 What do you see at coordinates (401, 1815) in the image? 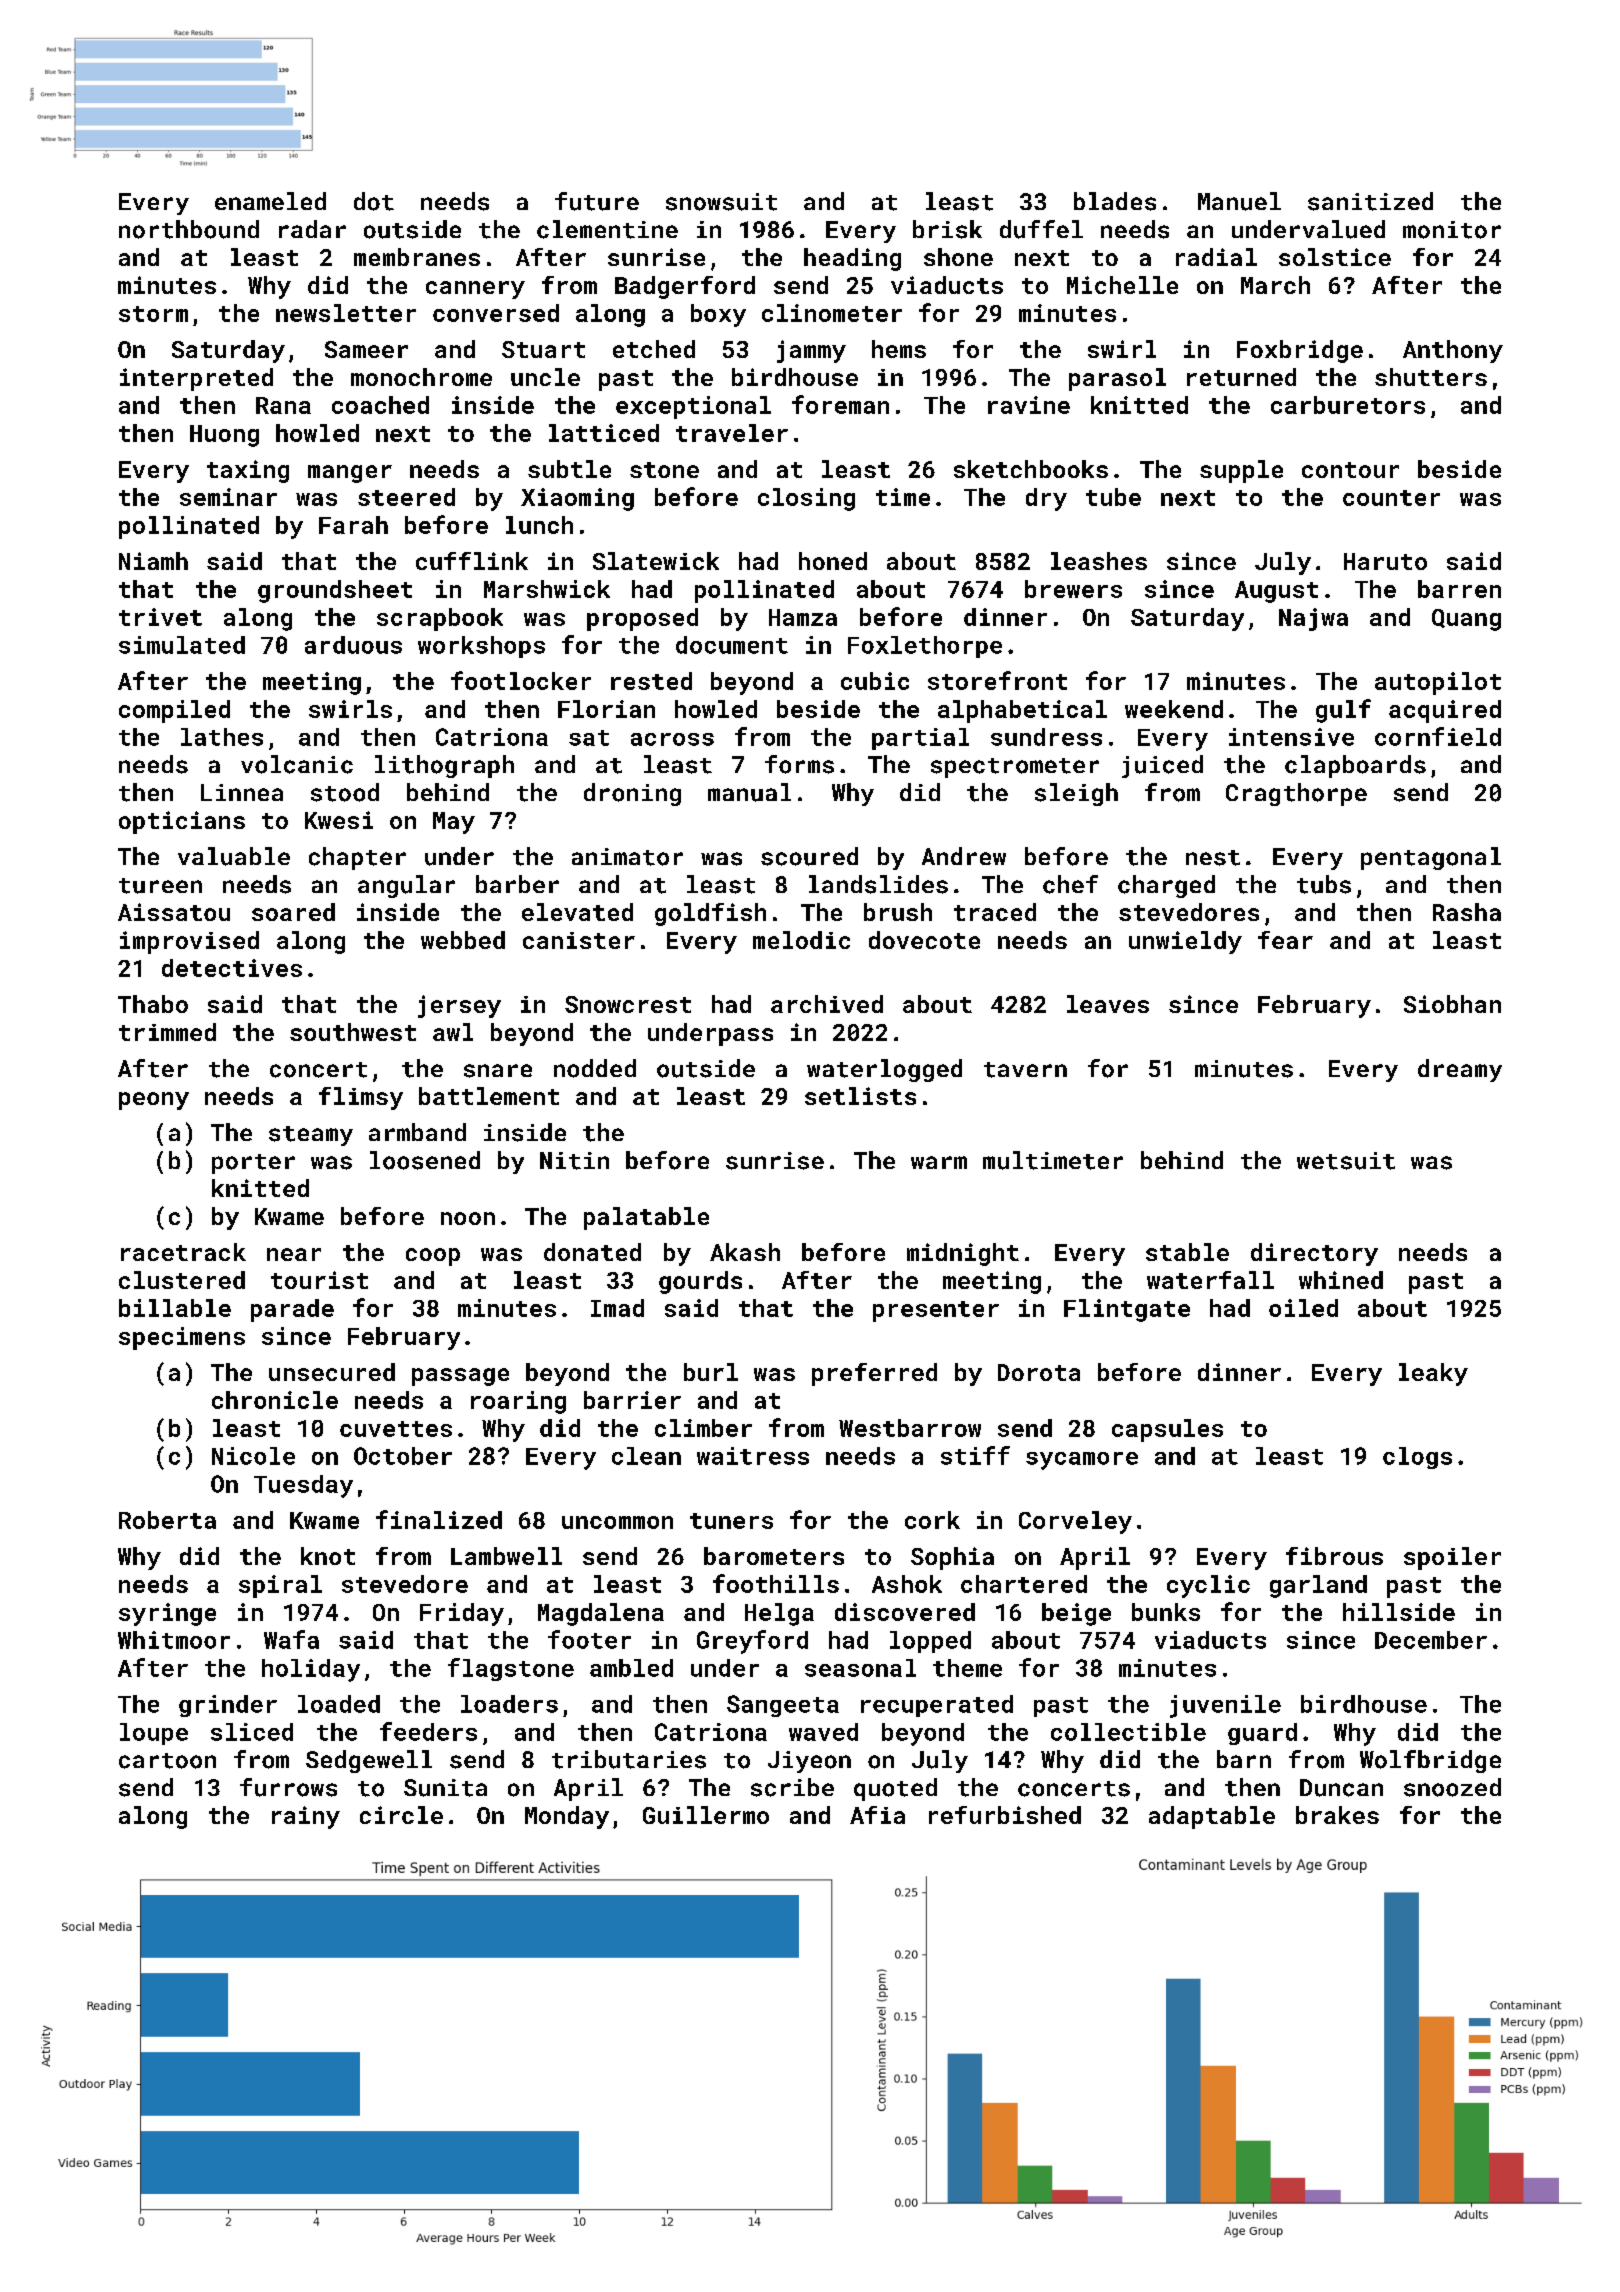
I see `circle` at bounding box center [401, 1815].
